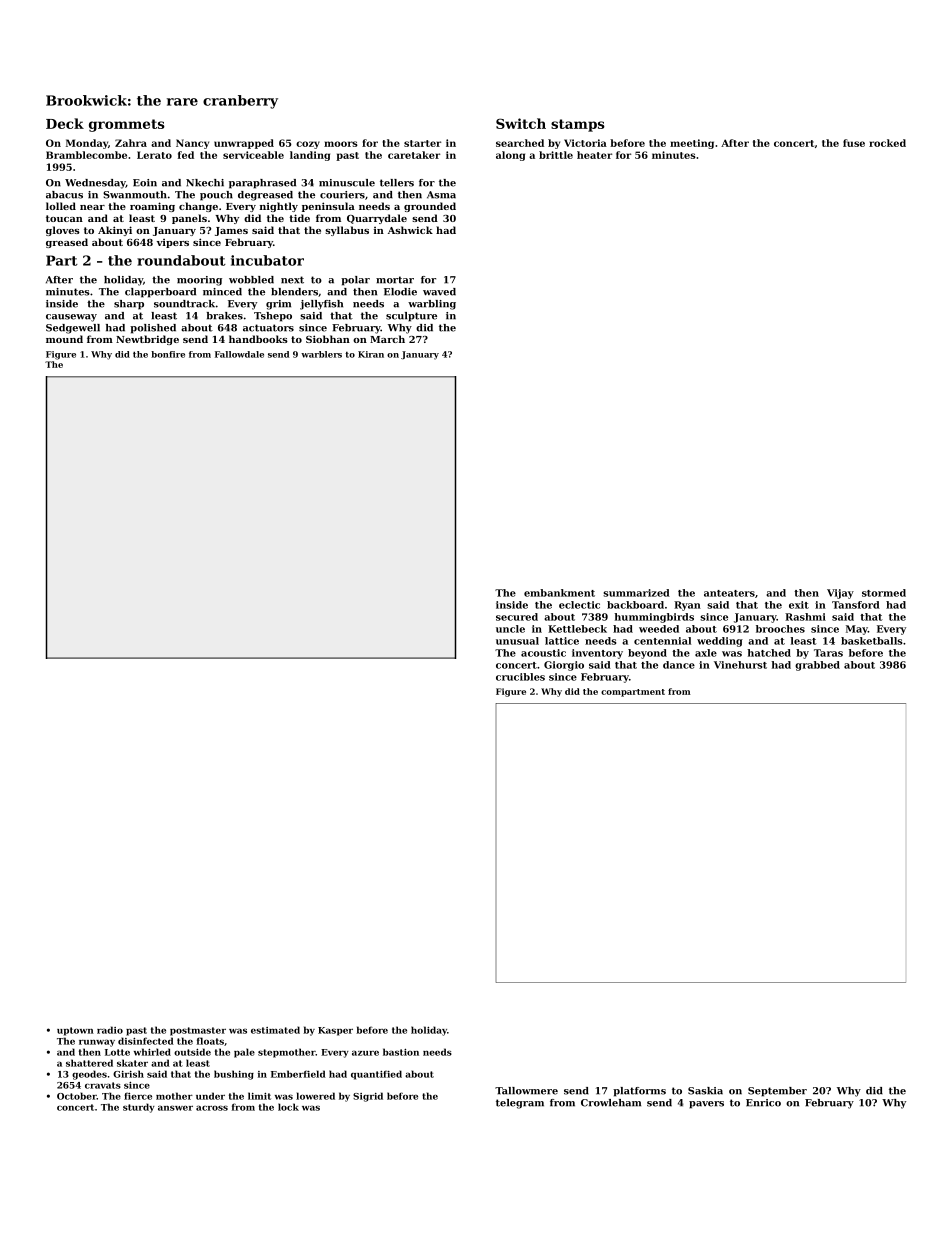  What do you see at coordinates (884, 593) in the screenshot?
I see `stormed` at bounding box center [884, 593].
